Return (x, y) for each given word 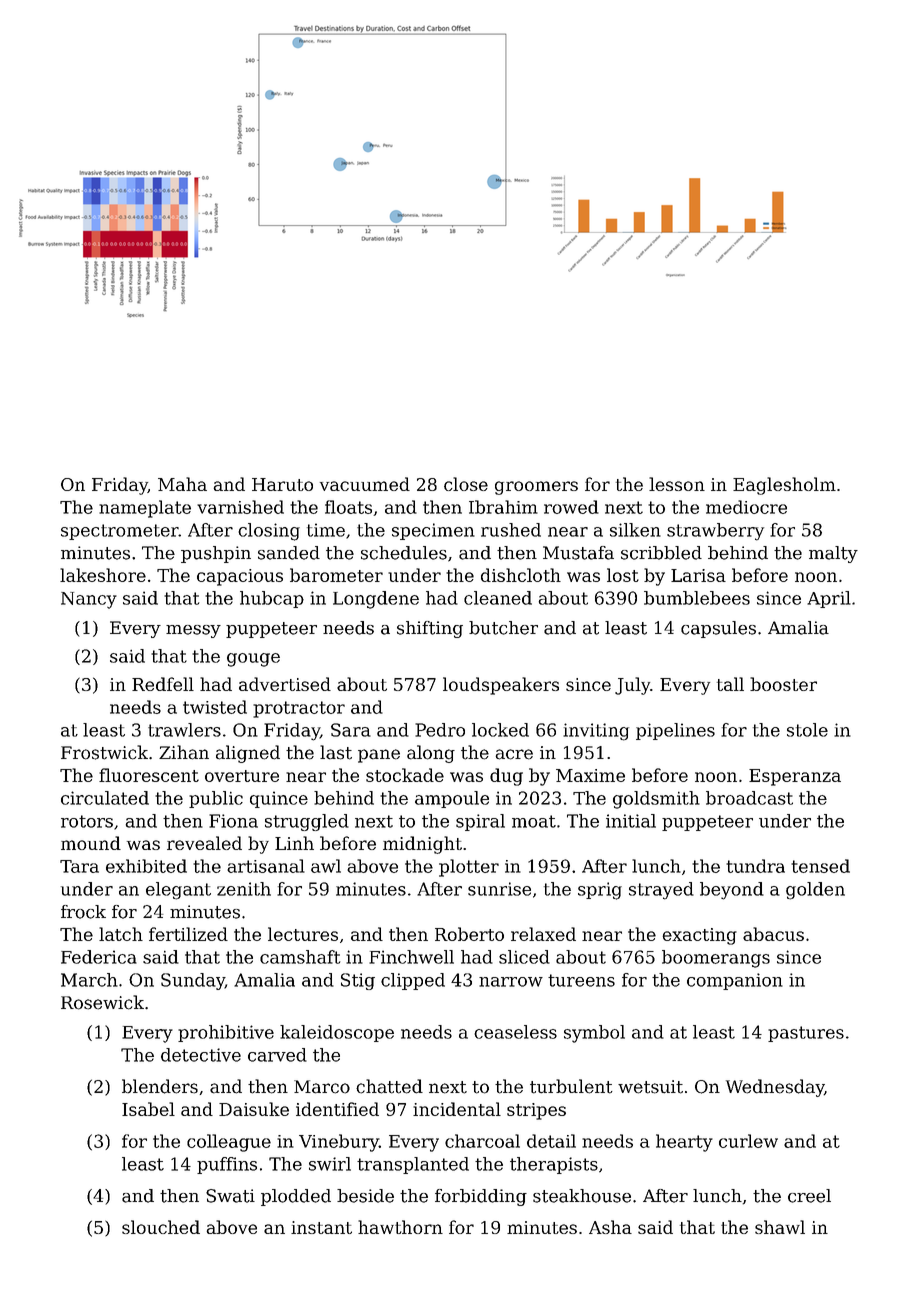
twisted (215, 707)
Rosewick (102, 1002)
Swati (230, 1196)
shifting (430, 629)
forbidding (481, 1197)
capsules (718, 629)
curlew (748, 1141)
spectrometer (120, 532)
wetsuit (650, 1087)
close (466, 484)
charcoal (482, 1141)
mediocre (746, 507)
